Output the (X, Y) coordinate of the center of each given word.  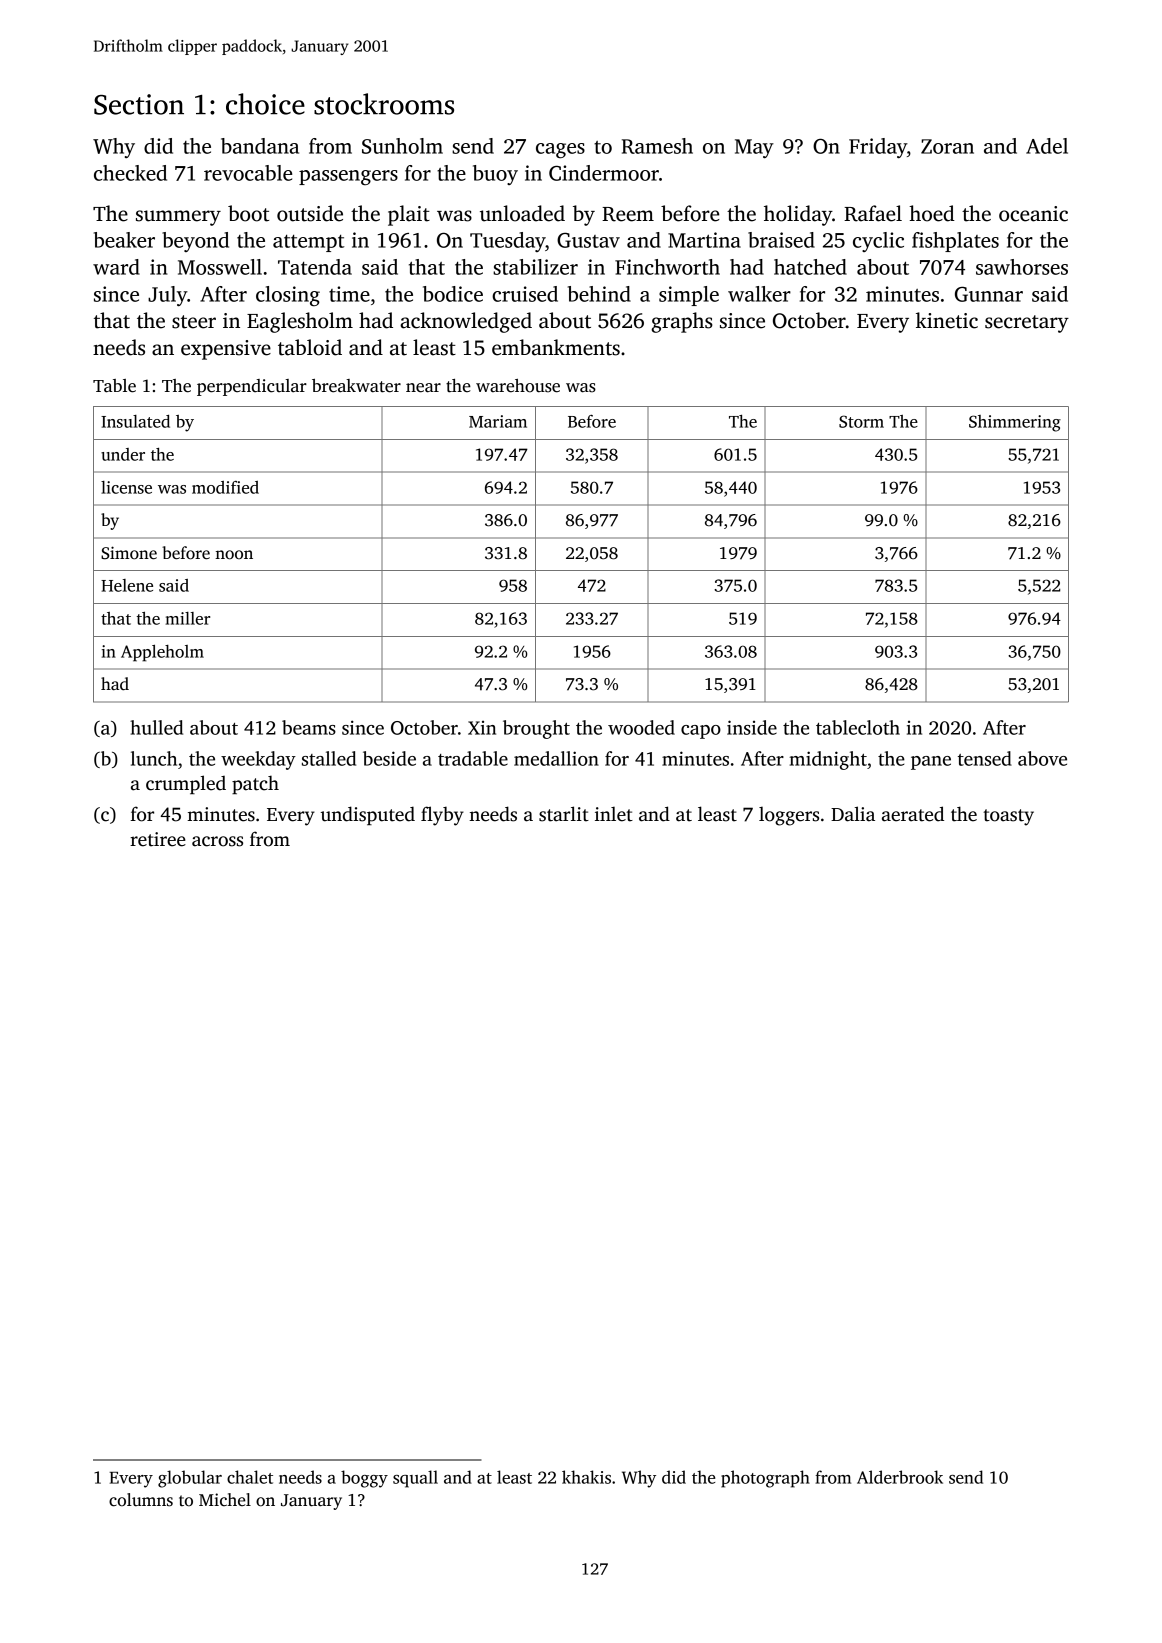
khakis (586, 1477)
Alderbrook (900, 1477)
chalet (250, 1477)
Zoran (947, 146)
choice (265, 104)
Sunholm (402, 146)
